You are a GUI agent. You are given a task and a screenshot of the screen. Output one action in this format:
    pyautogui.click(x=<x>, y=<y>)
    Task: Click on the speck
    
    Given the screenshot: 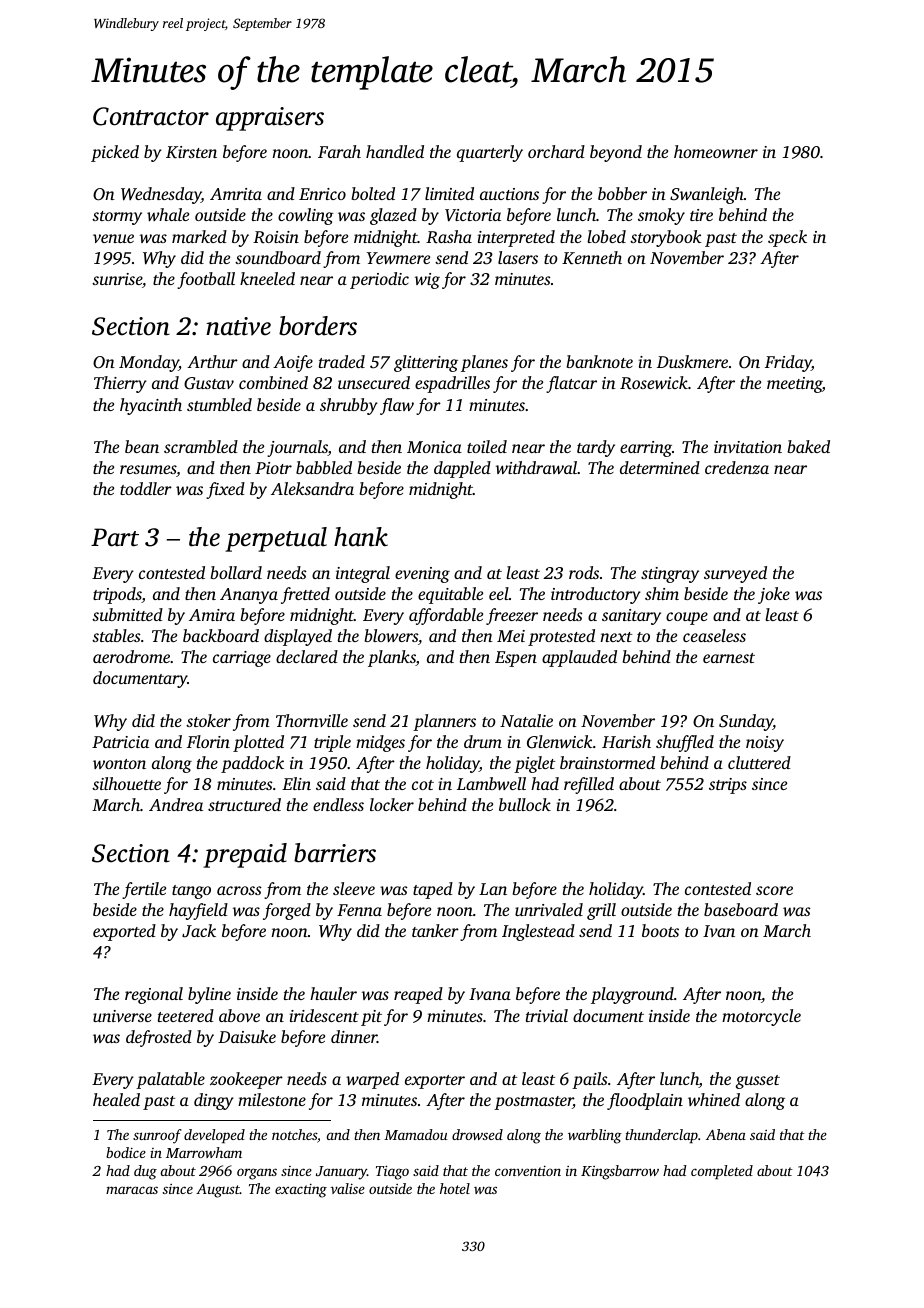 What is the action you would take?
    pyautogui.click(x=787, y=238)
